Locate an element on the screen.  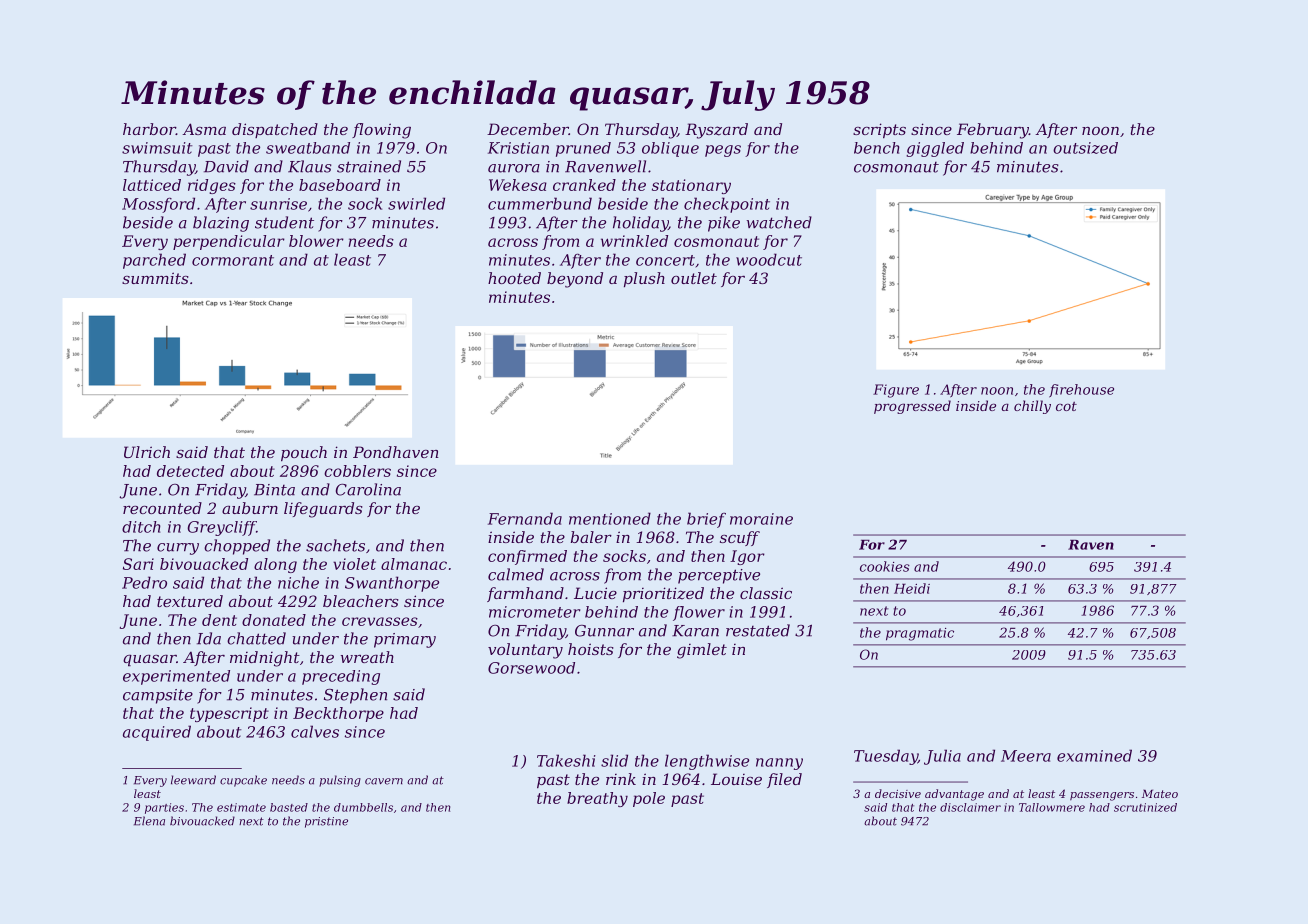
flowing is located at coordinates (381, 131).
